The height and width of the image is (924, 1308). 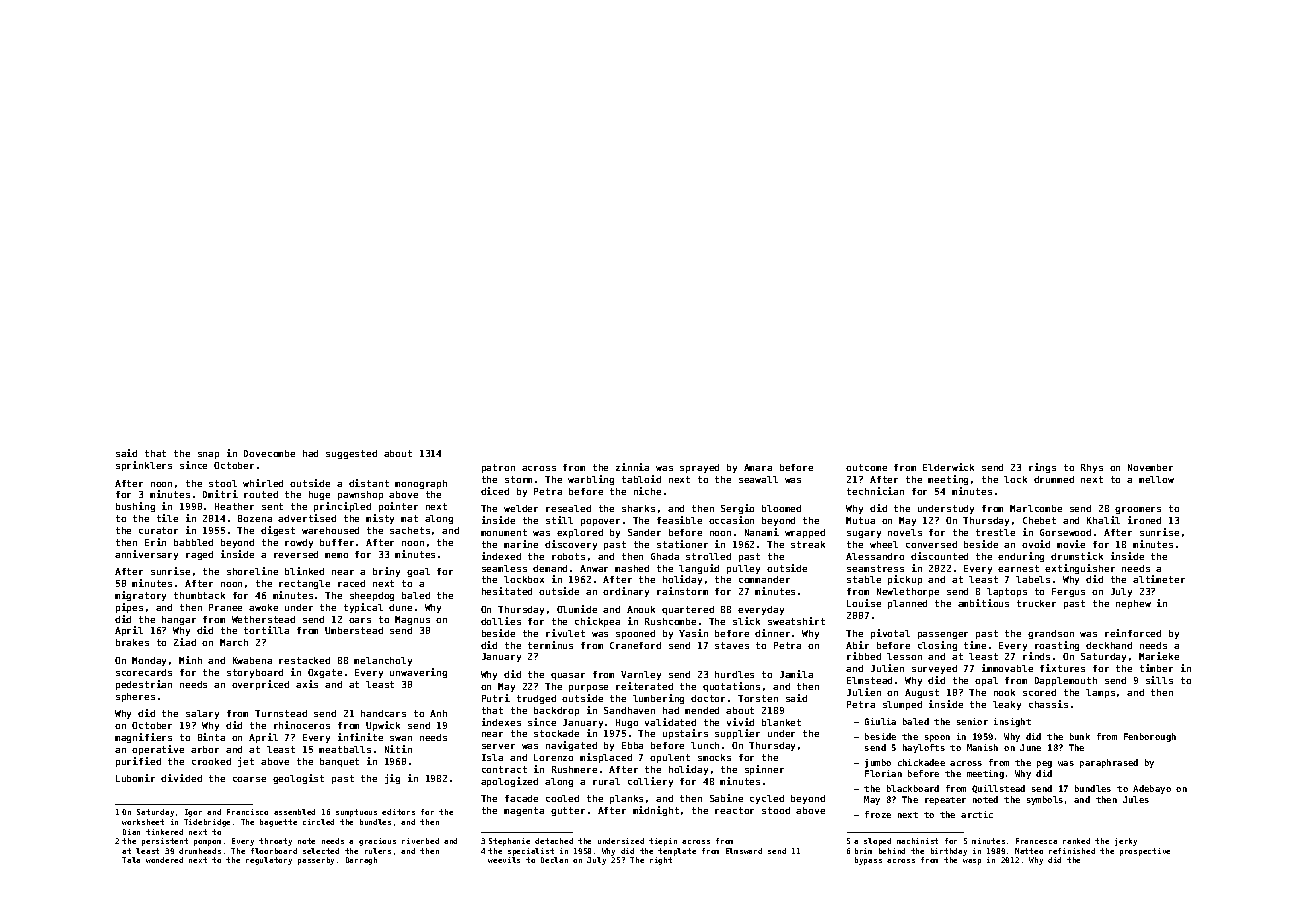 I want to click on worksheet, so click(x=143, y=822).
